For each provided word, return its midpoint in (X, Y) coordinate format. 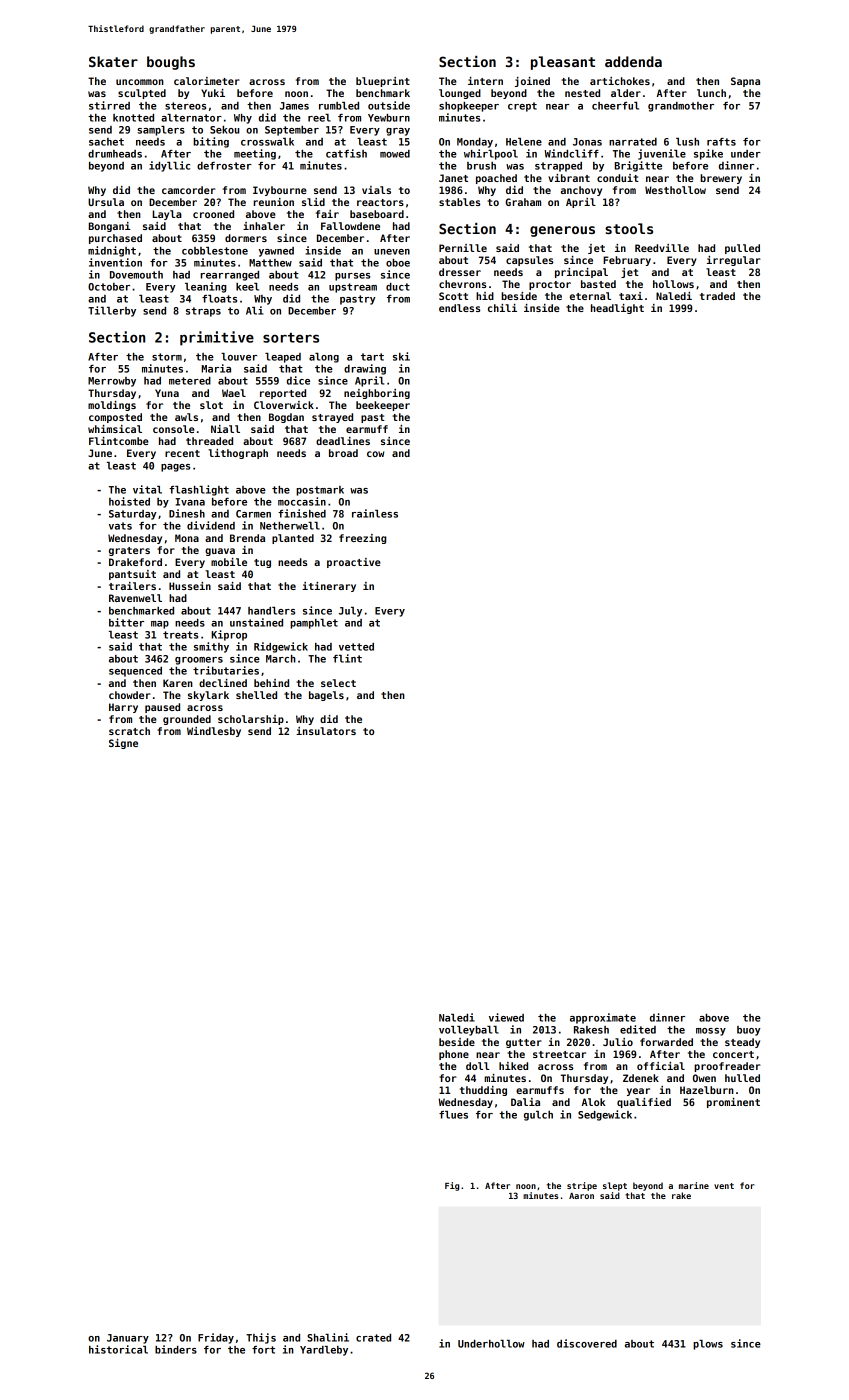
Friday (216, 1338)
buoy (749, 1031)
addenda (633, 61)
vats (120, 526)
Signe (123, 744)
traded (717, 296)
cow (375, 454)
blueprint (383, 82)
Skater (113, 61)
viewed (506, 1017)
